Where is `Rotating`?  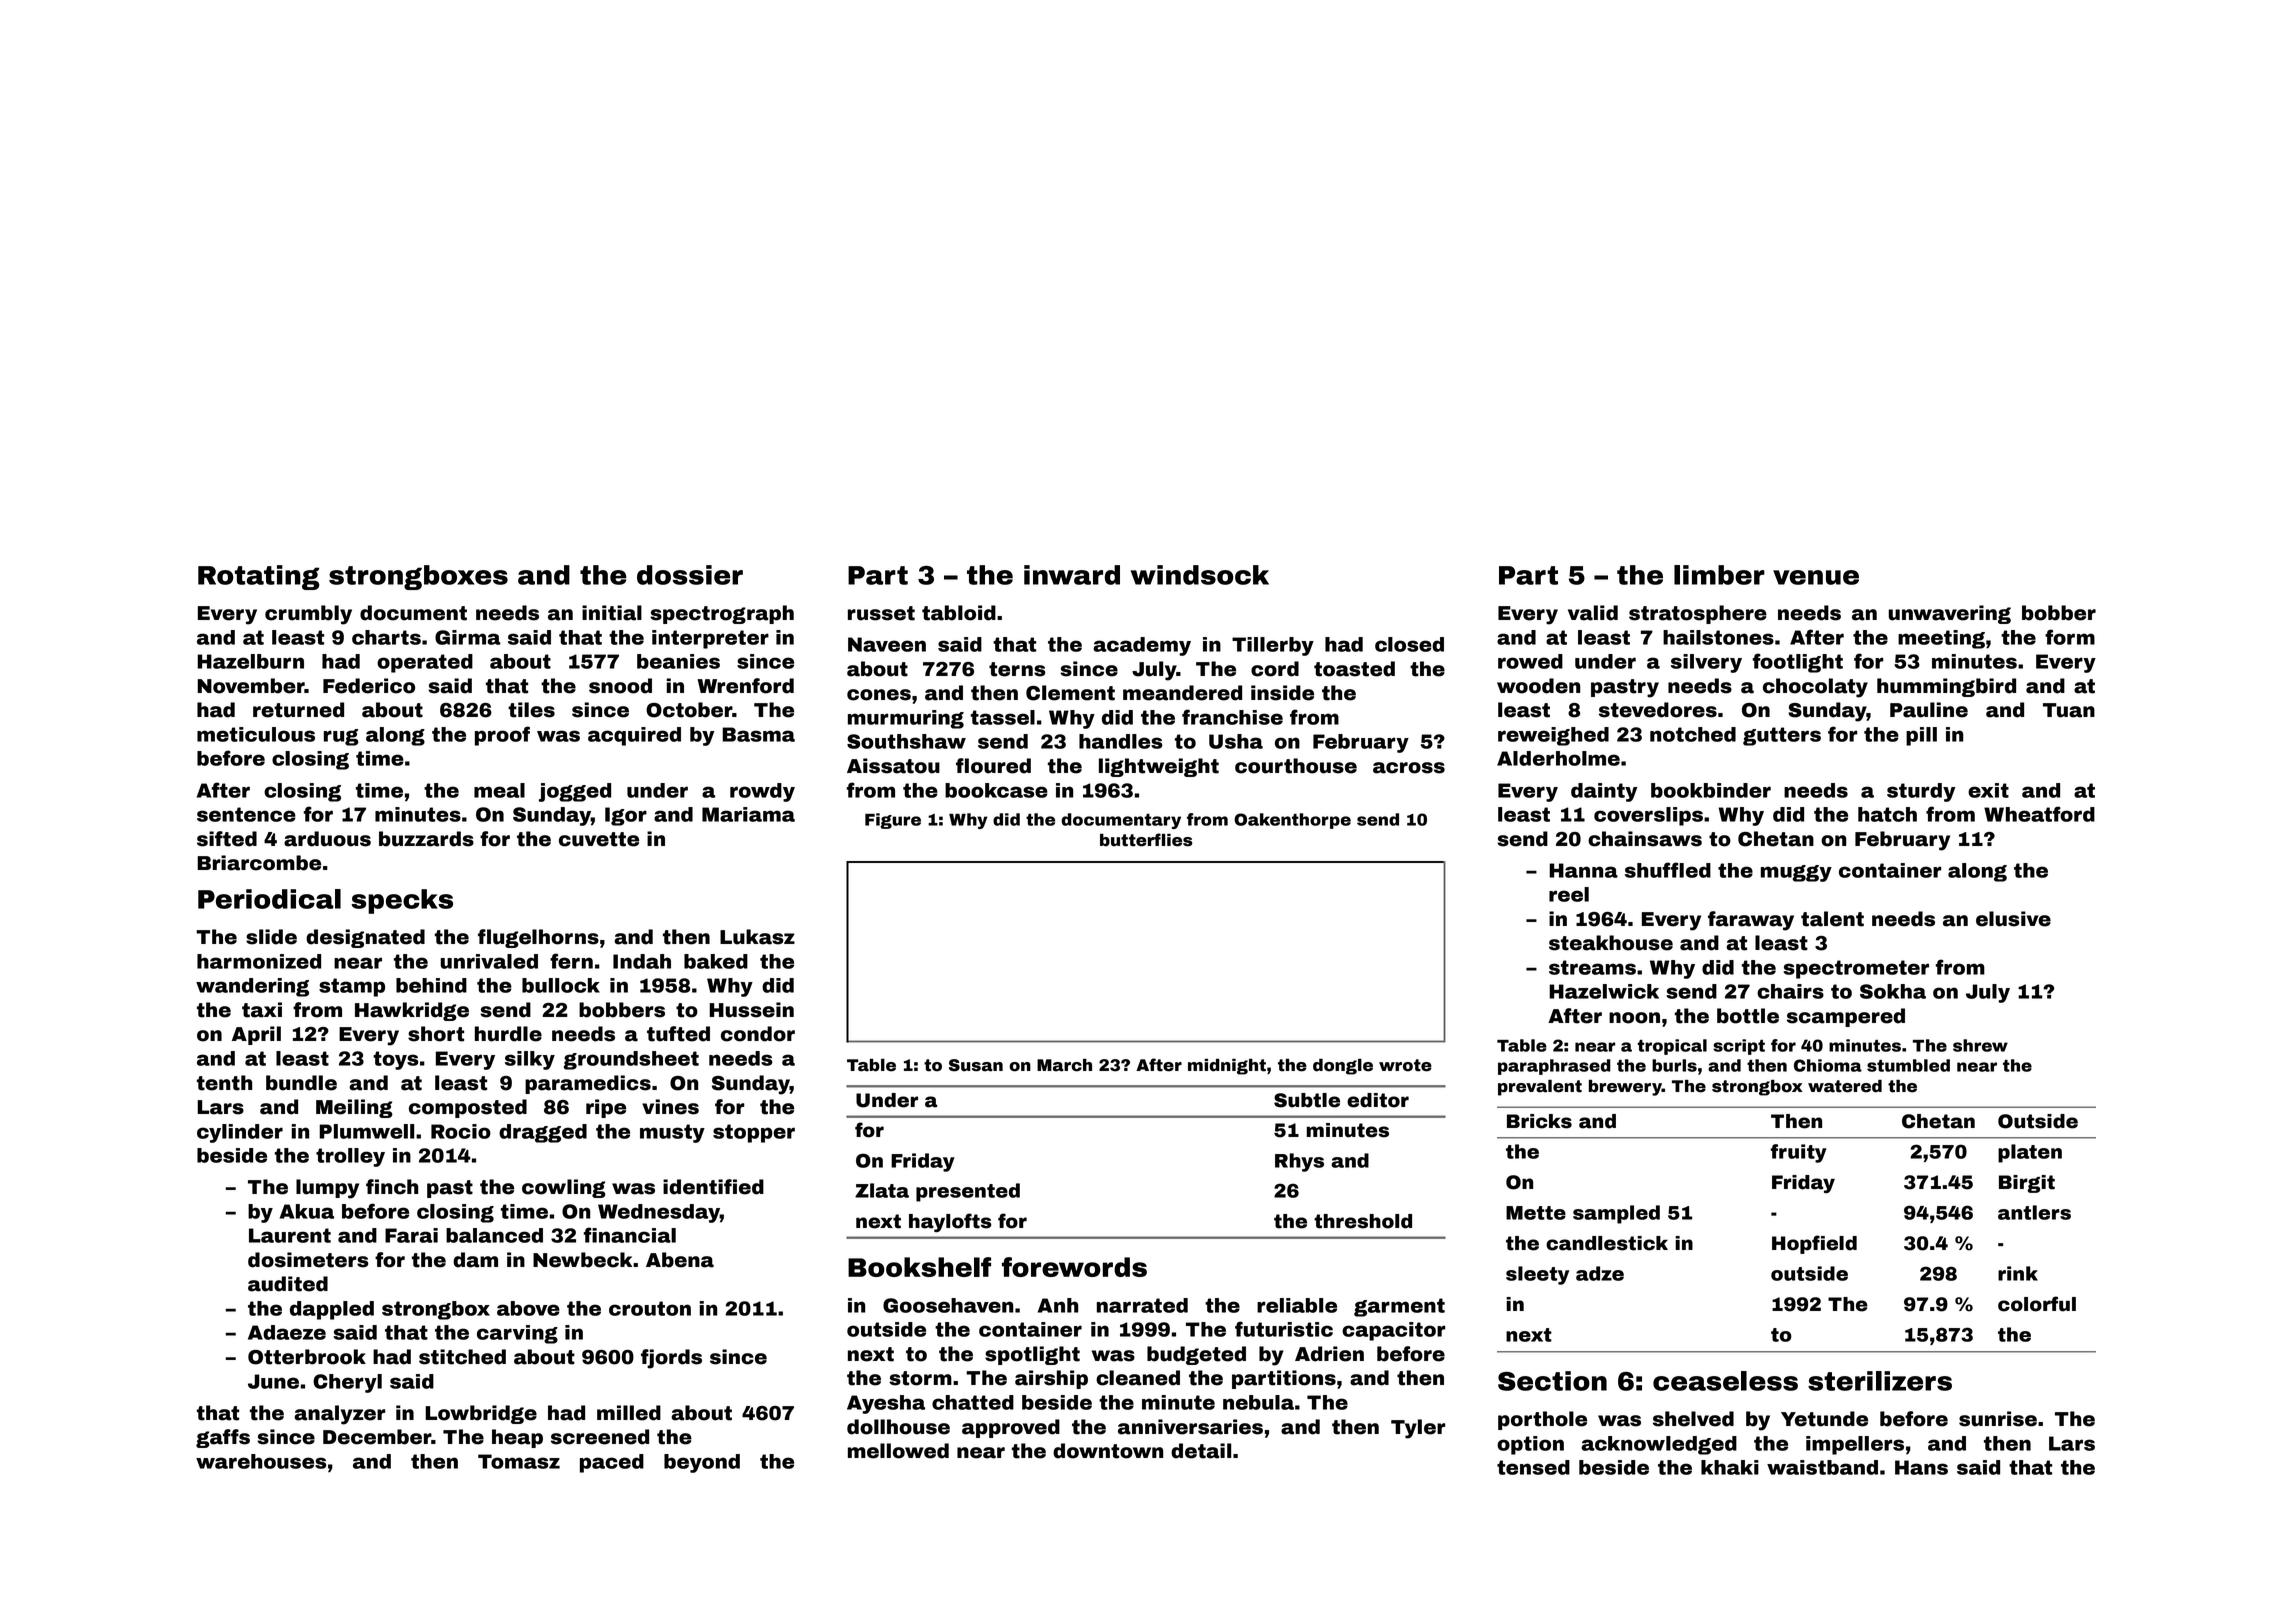
Rotating is located at coordinates (259, 577).
